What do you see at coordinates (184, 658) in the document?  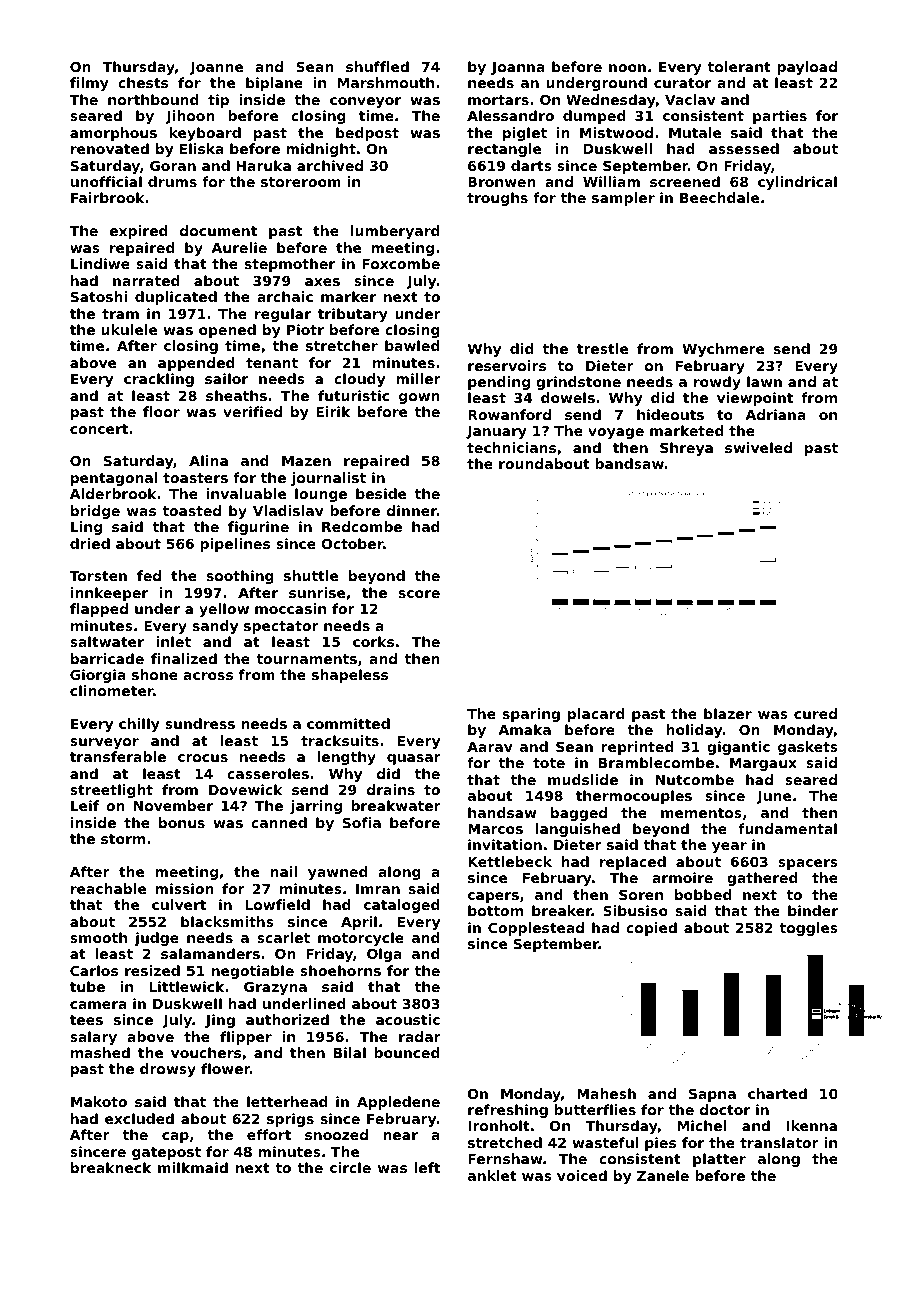 I see `finalized` at bounding box center [184, 658].
